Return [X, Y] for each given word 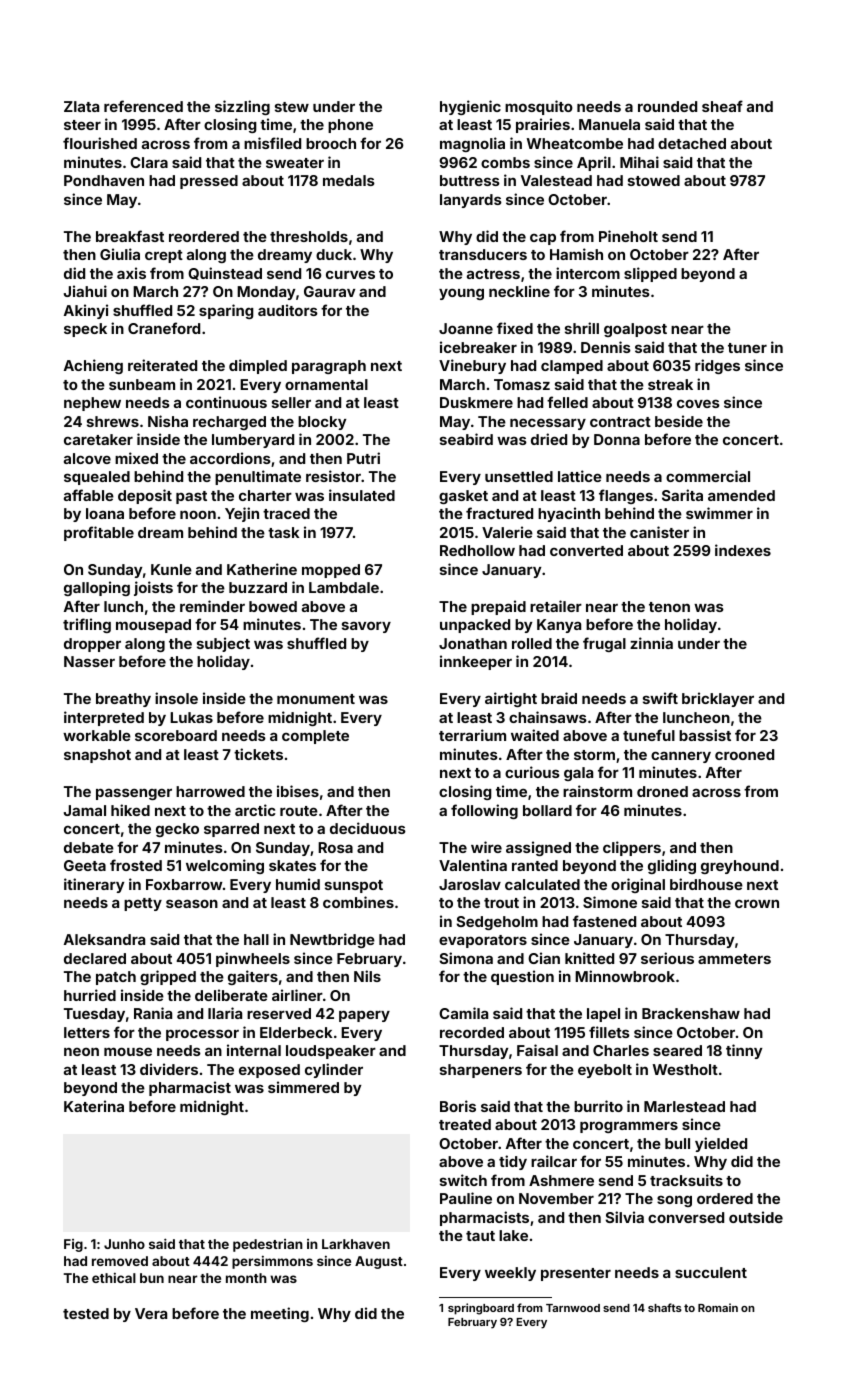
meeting [280, 1314]
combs [505, 162]
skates [292, 865]
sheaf [722, 106]
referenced [143, 106]
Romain [718, 1307]
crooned [744, 754]
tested [86, 1313]
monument [316, 699]
